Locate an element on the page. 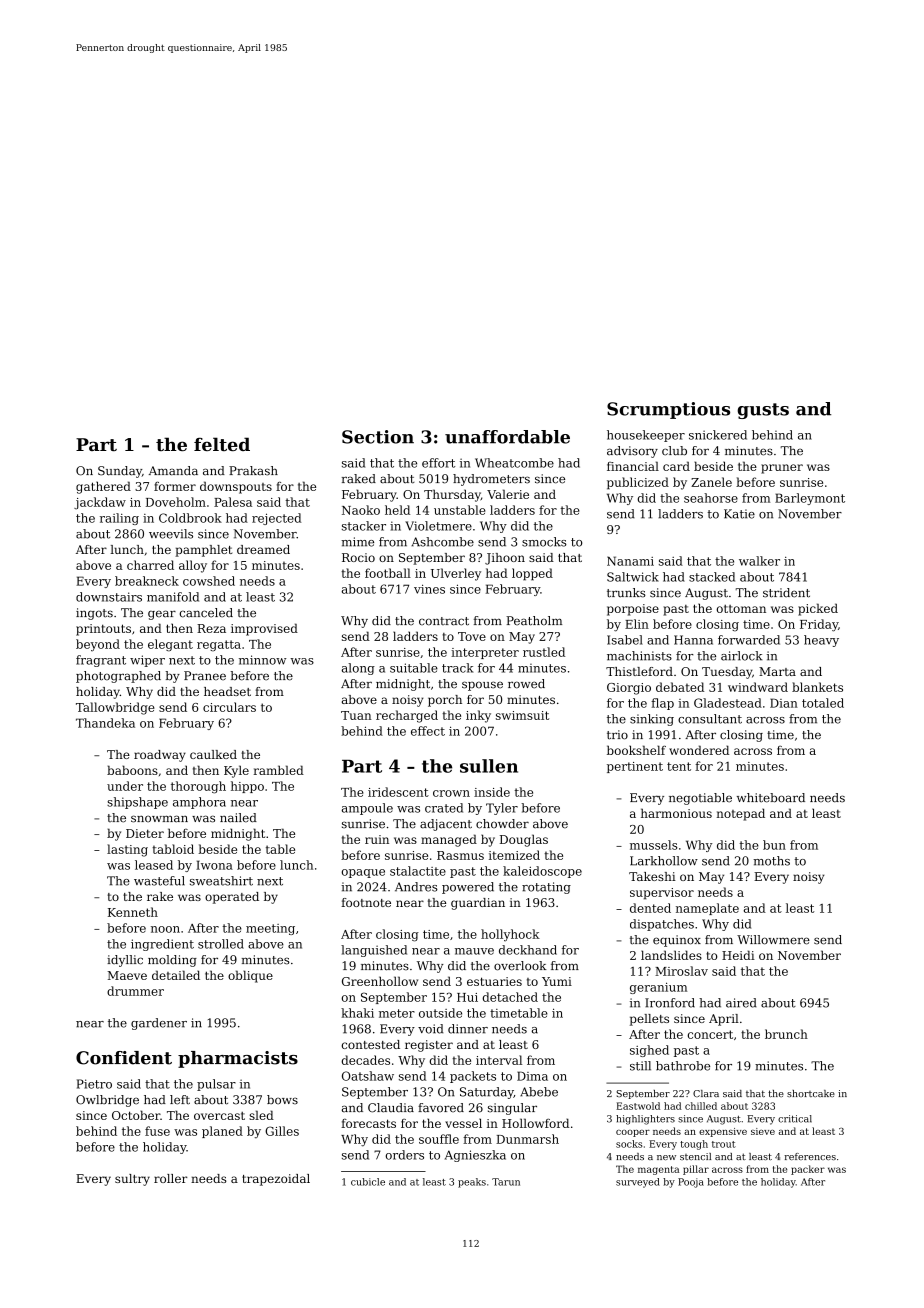 This page has height=1308, width=924. shipshape is located at coordinates (137, 803).
